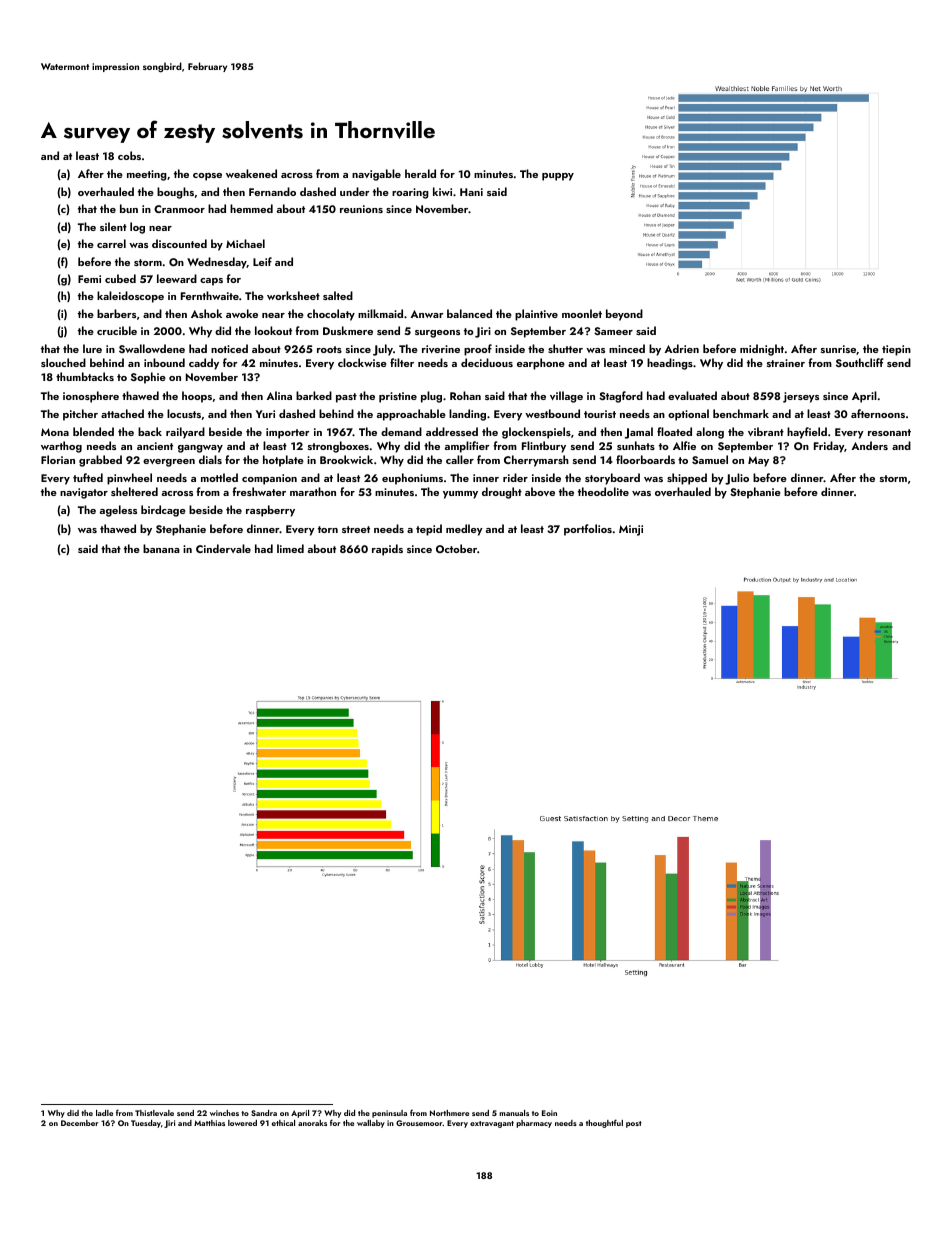 The image size is (952, 1233). I want to click on Minji, so click(631, 530).
